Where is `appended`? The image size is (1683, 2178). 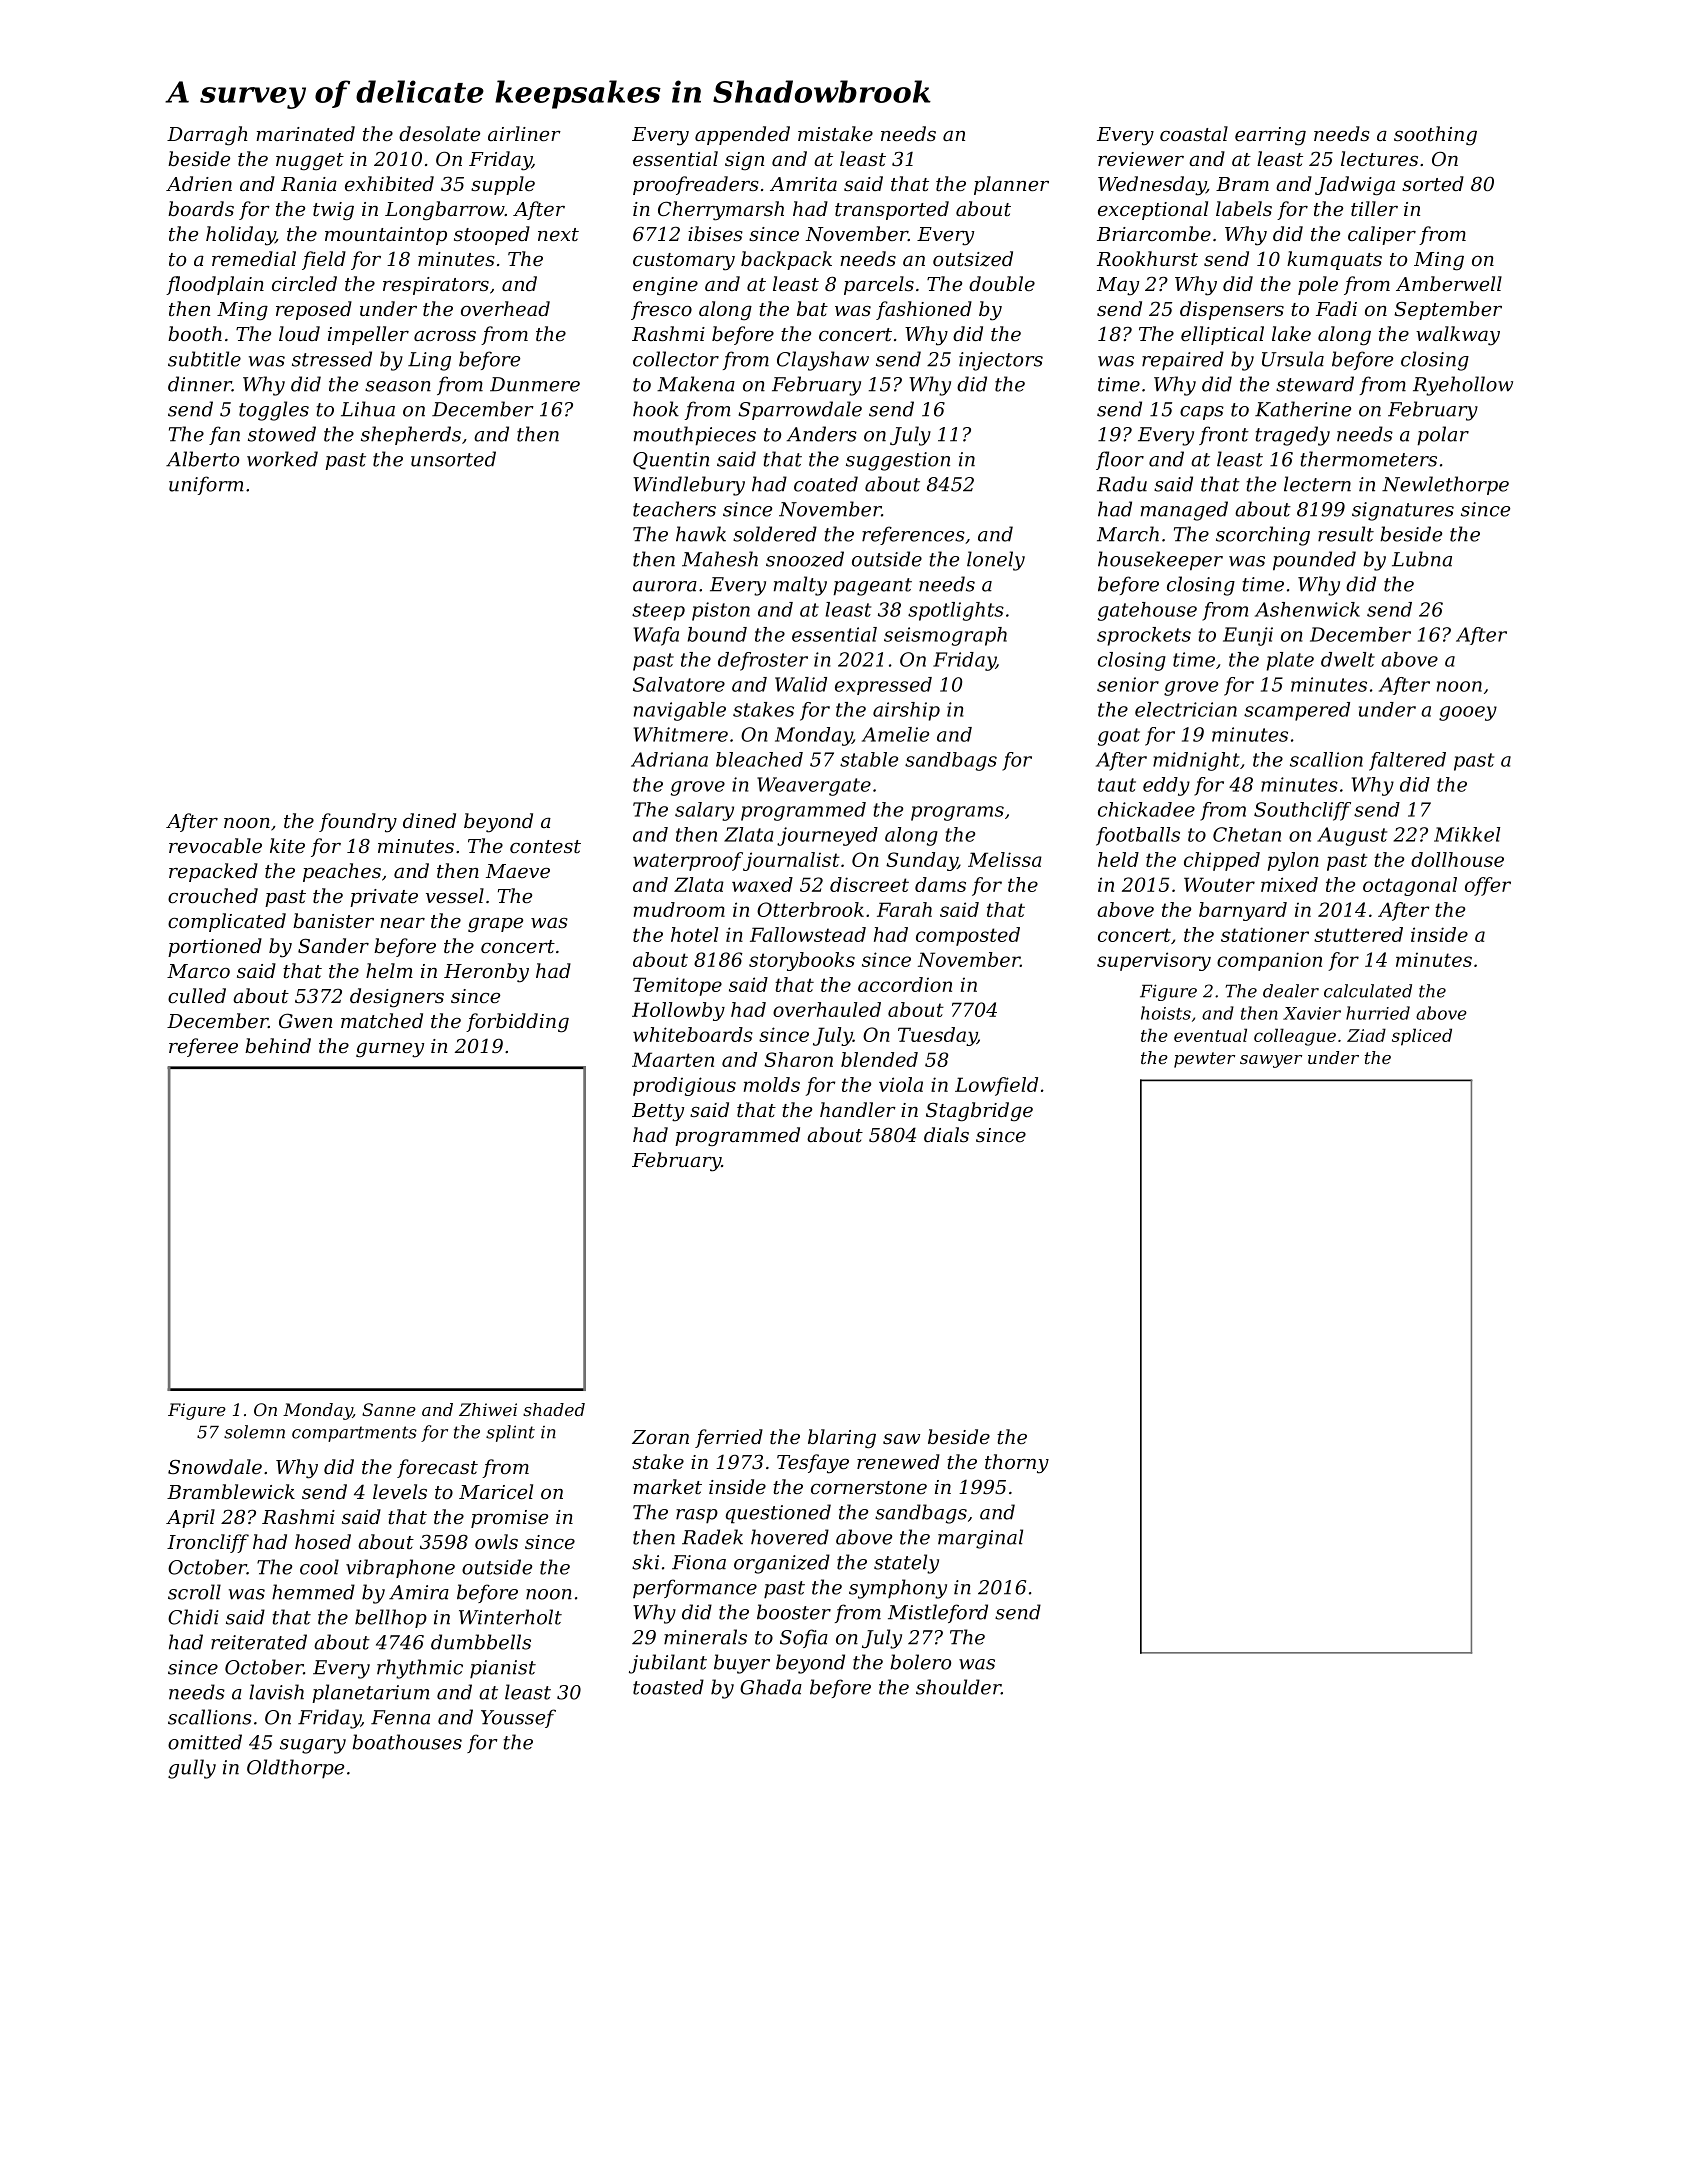
appended is located at coordinates (742, 135).
